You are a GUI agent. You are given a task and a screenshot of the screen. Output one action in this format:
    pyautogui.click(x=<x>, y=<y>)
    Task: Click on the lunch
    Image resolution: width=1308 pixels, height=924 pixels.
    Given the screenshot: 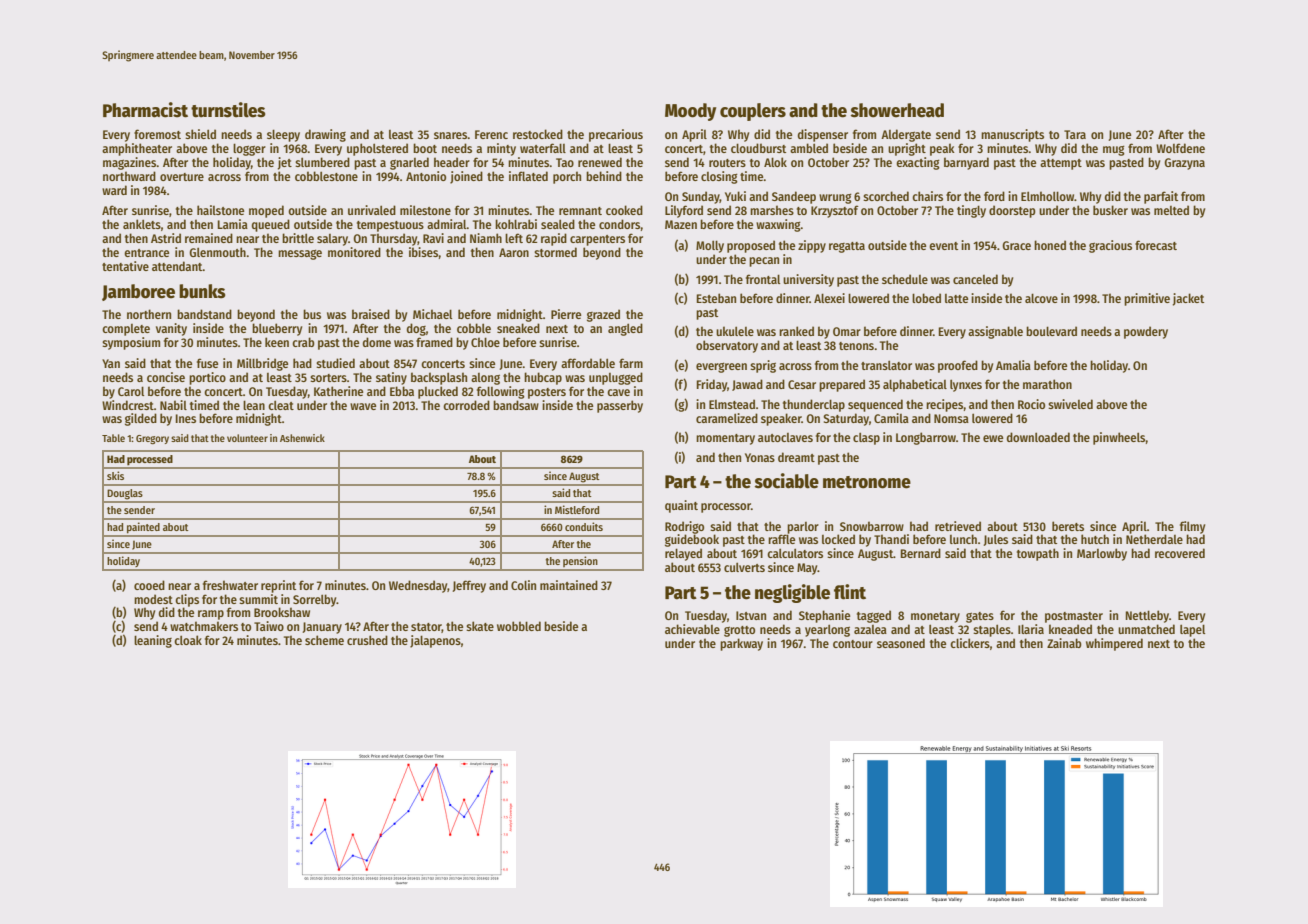 What is the action you would take?
    pyautogui.click(x=963, y=539)
